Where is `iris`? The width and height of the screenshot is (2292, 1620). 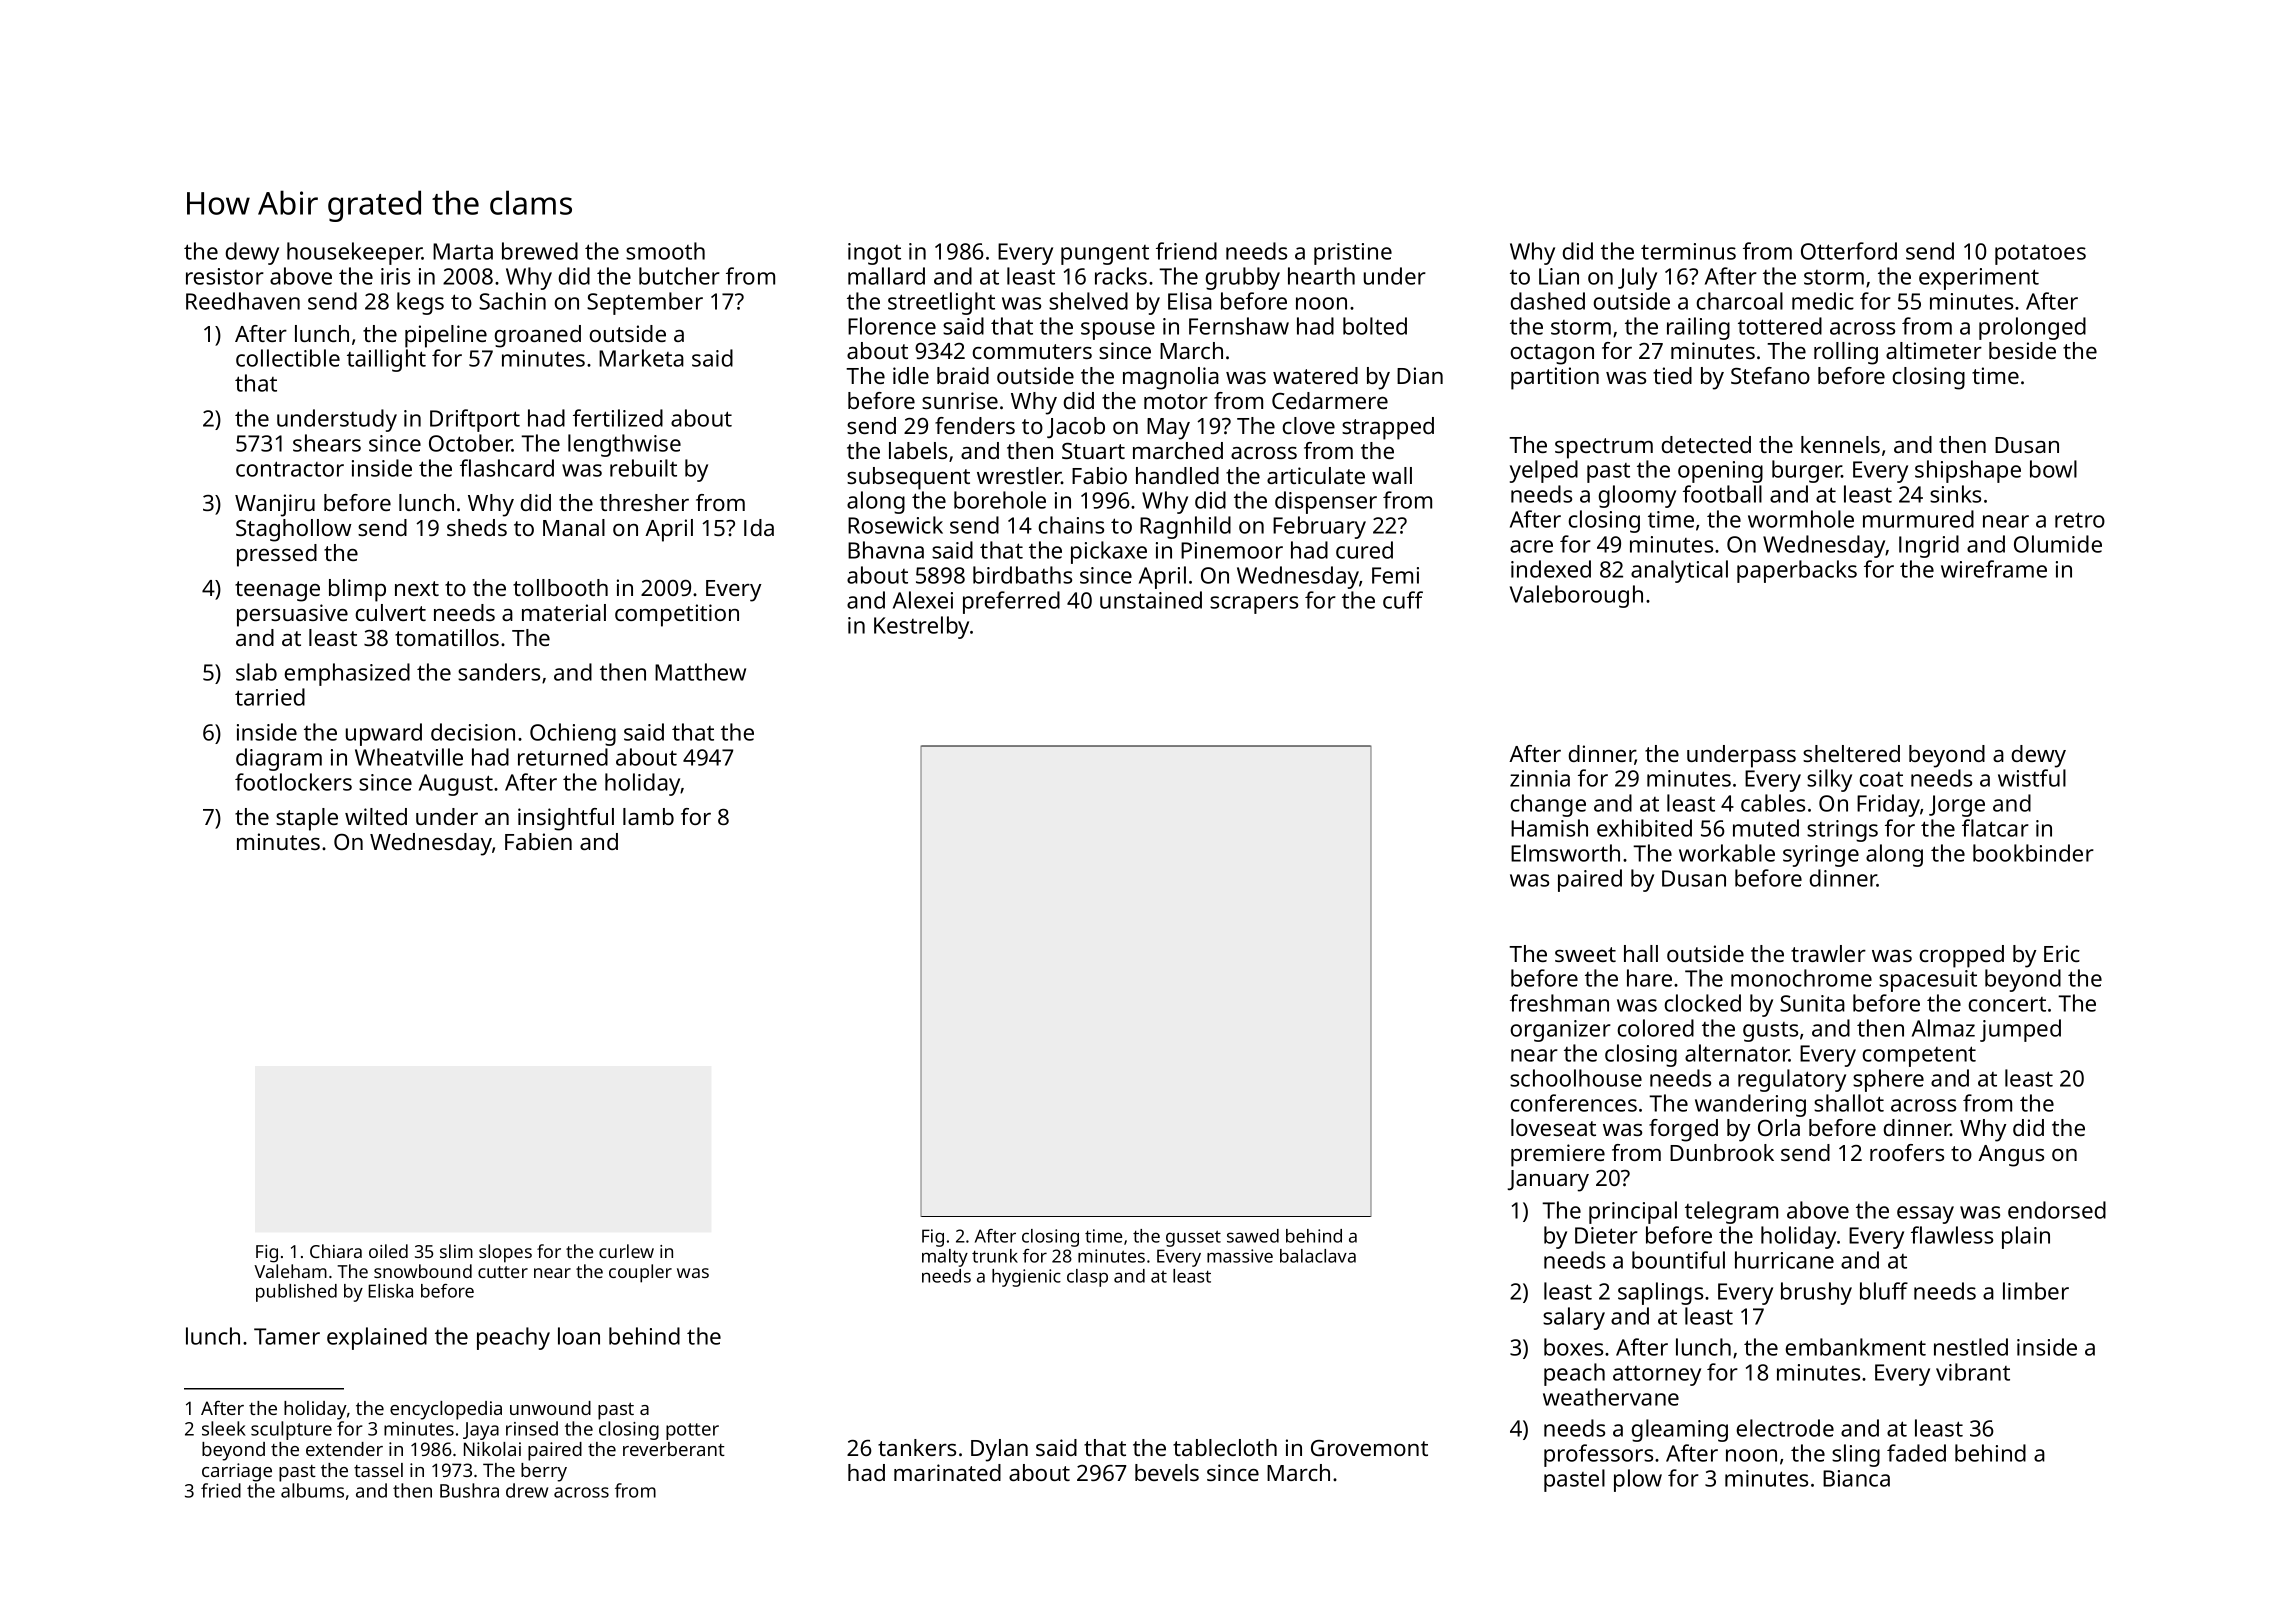 iris is located at coordinates (395, 276).
